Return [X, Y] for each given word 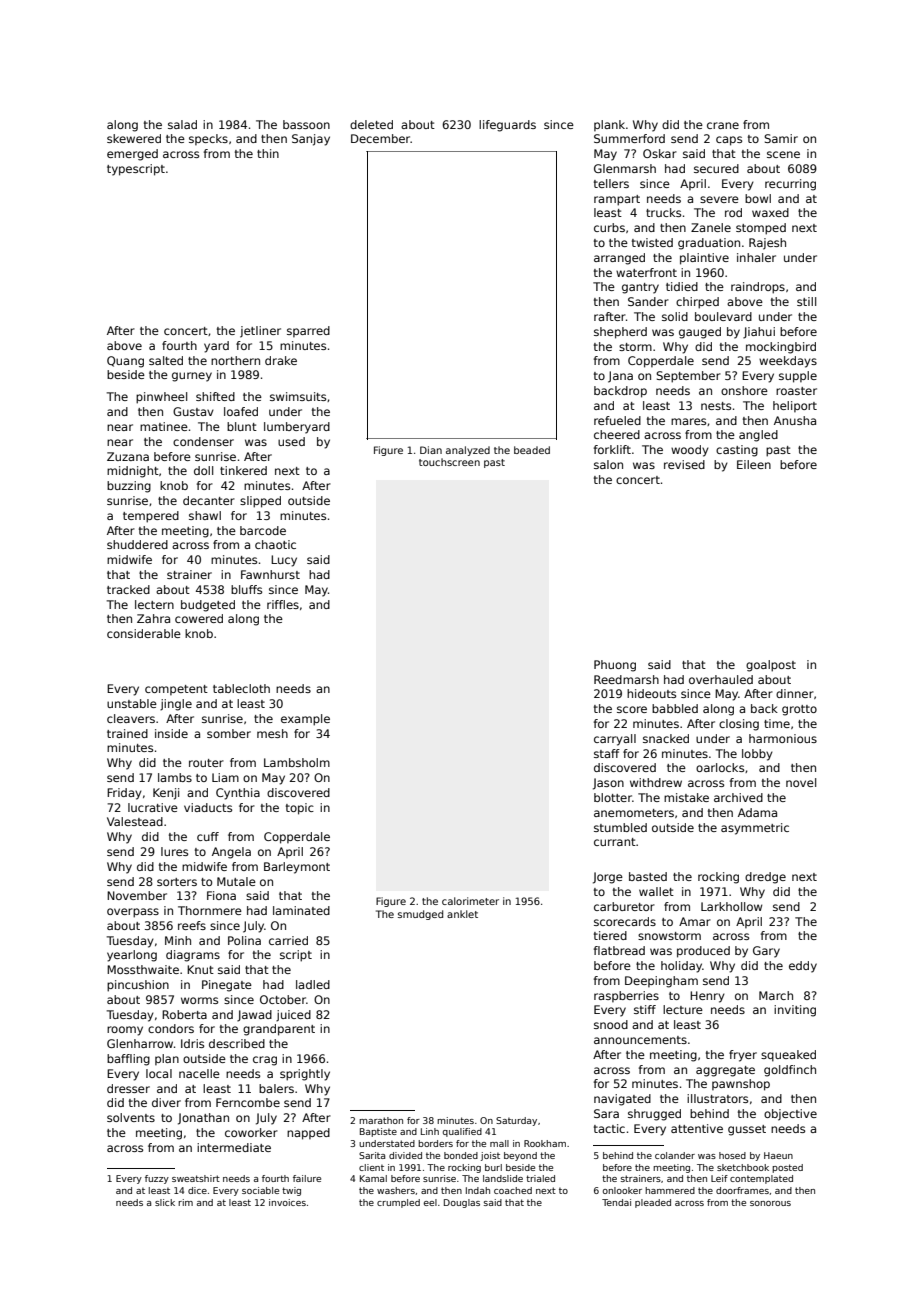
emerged [132, 155]
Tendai [616, 1202]
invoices [287, 1202]
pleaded [653, 1203]
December [381, 138]
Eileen [754, 464]
